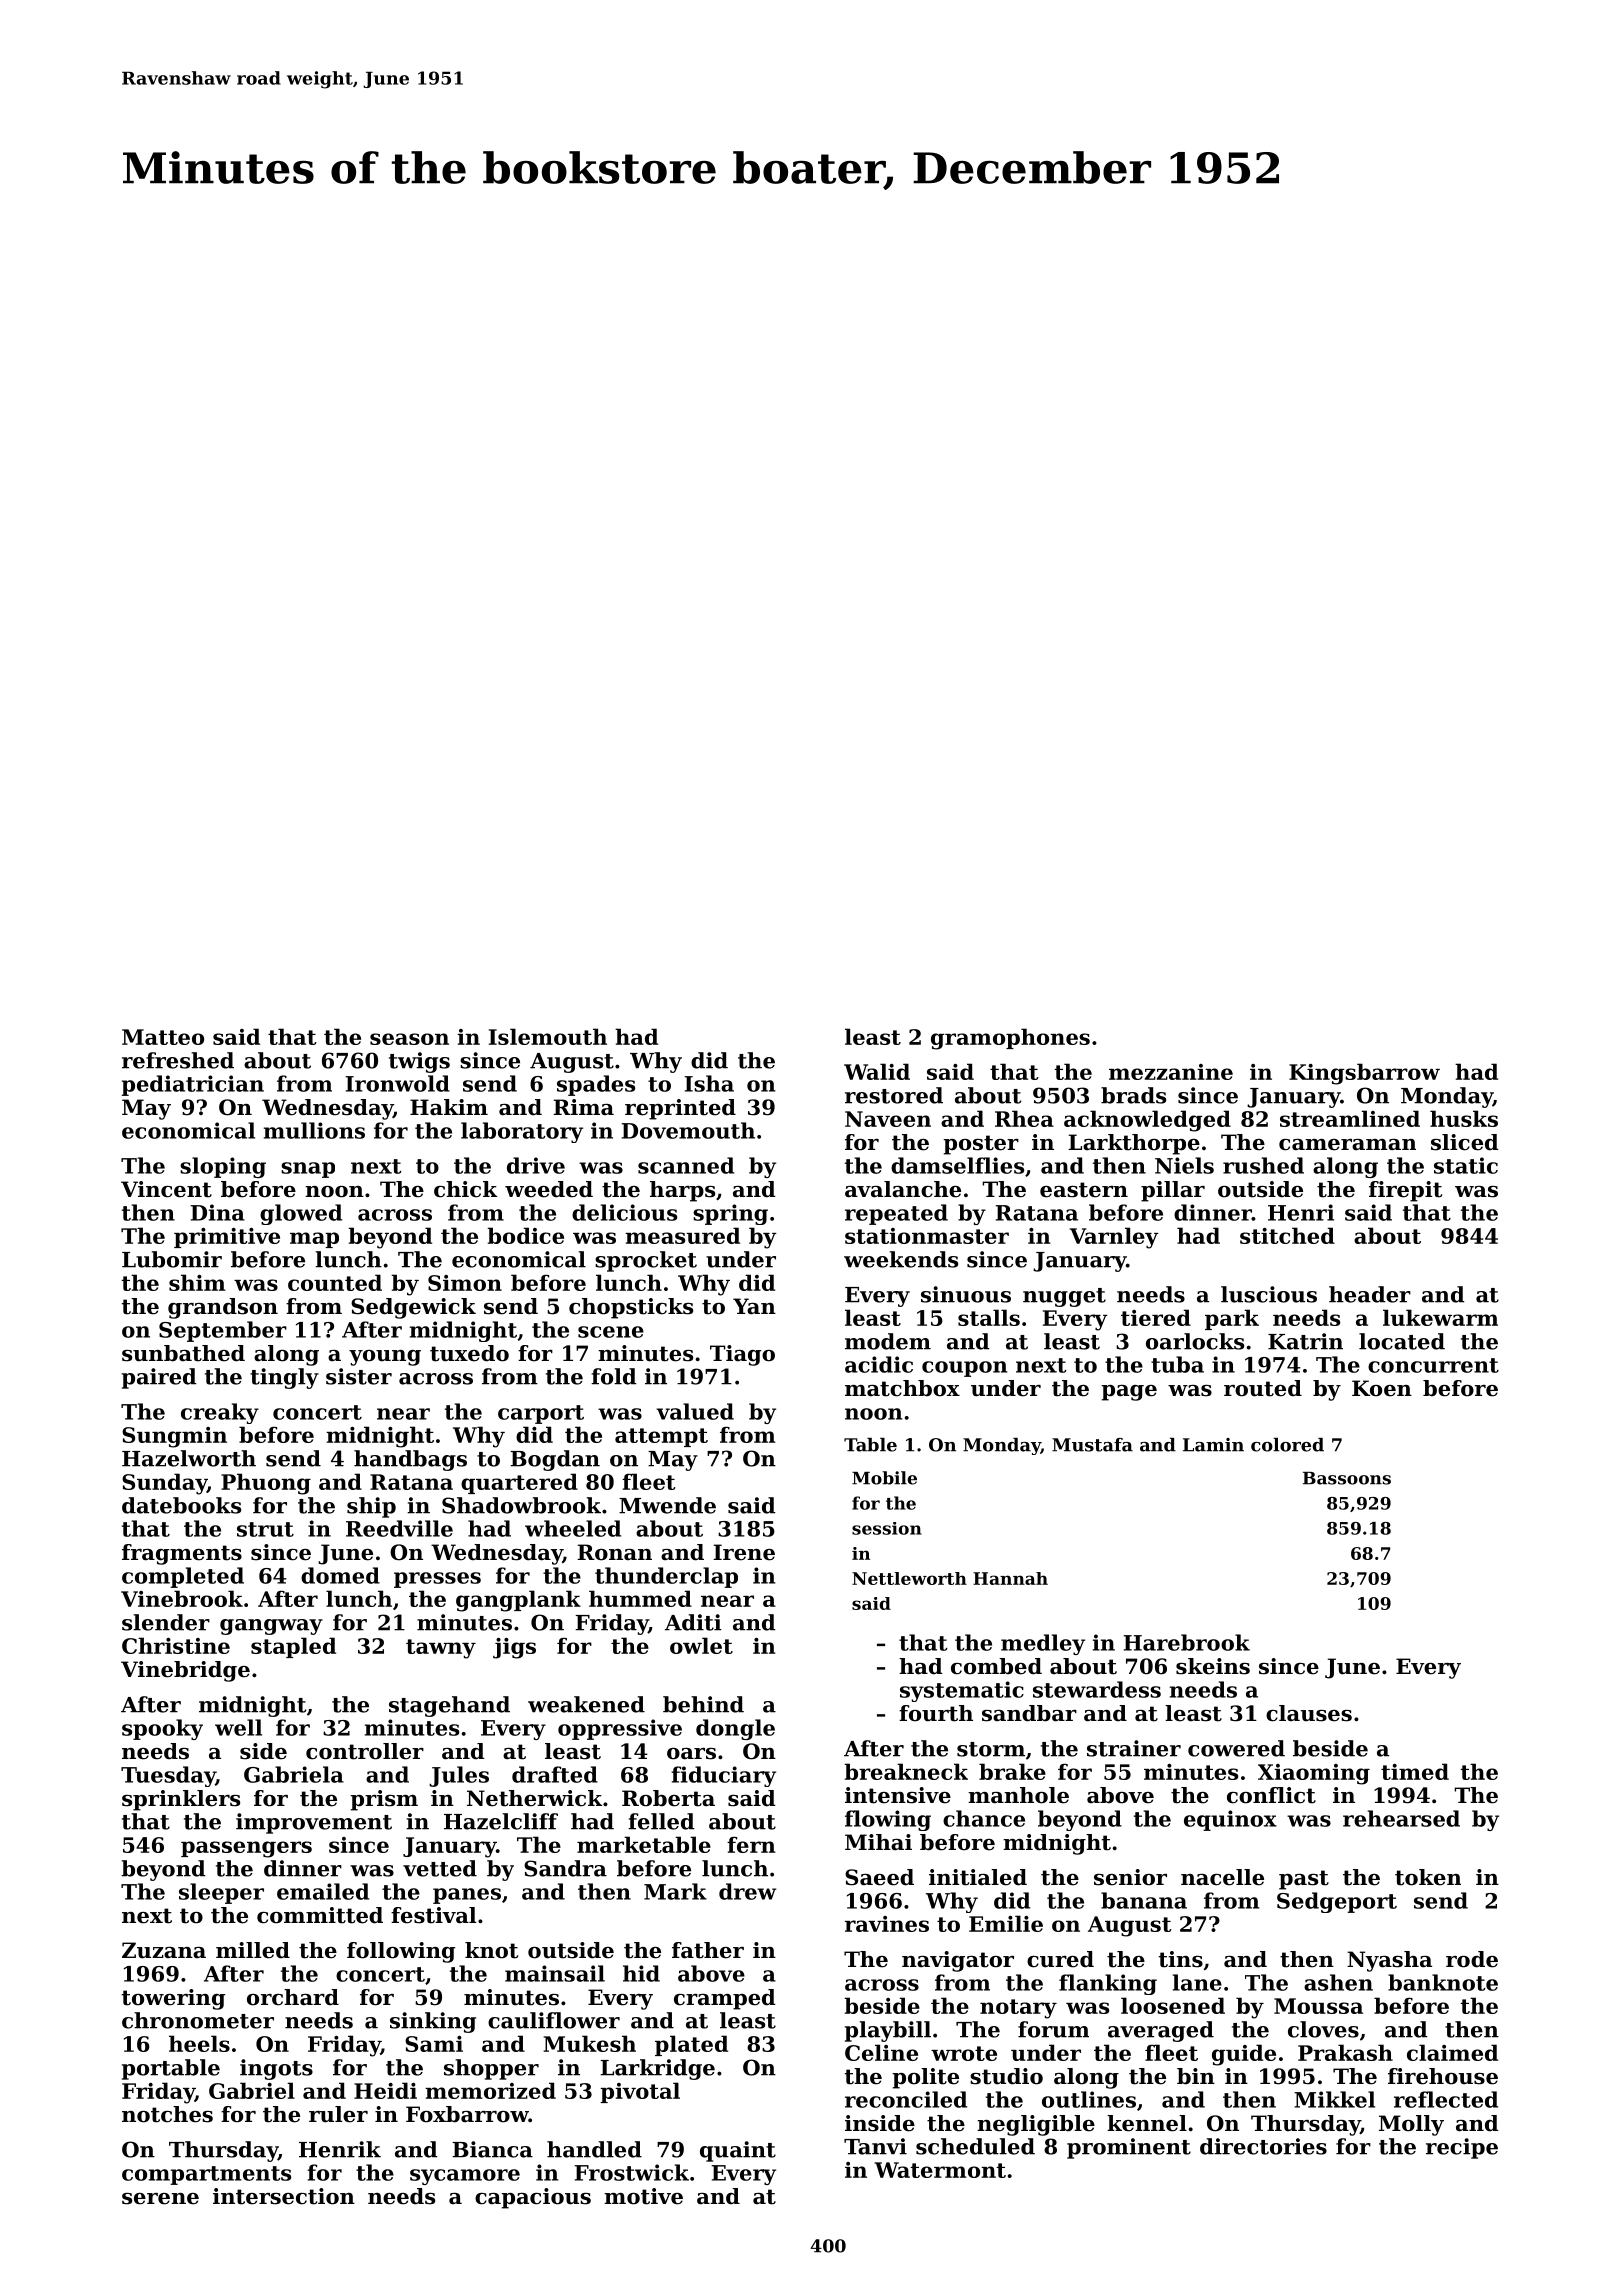  Describe the element at coordinates (1129, 1393) in the screenshot. I see `page` at that location.
